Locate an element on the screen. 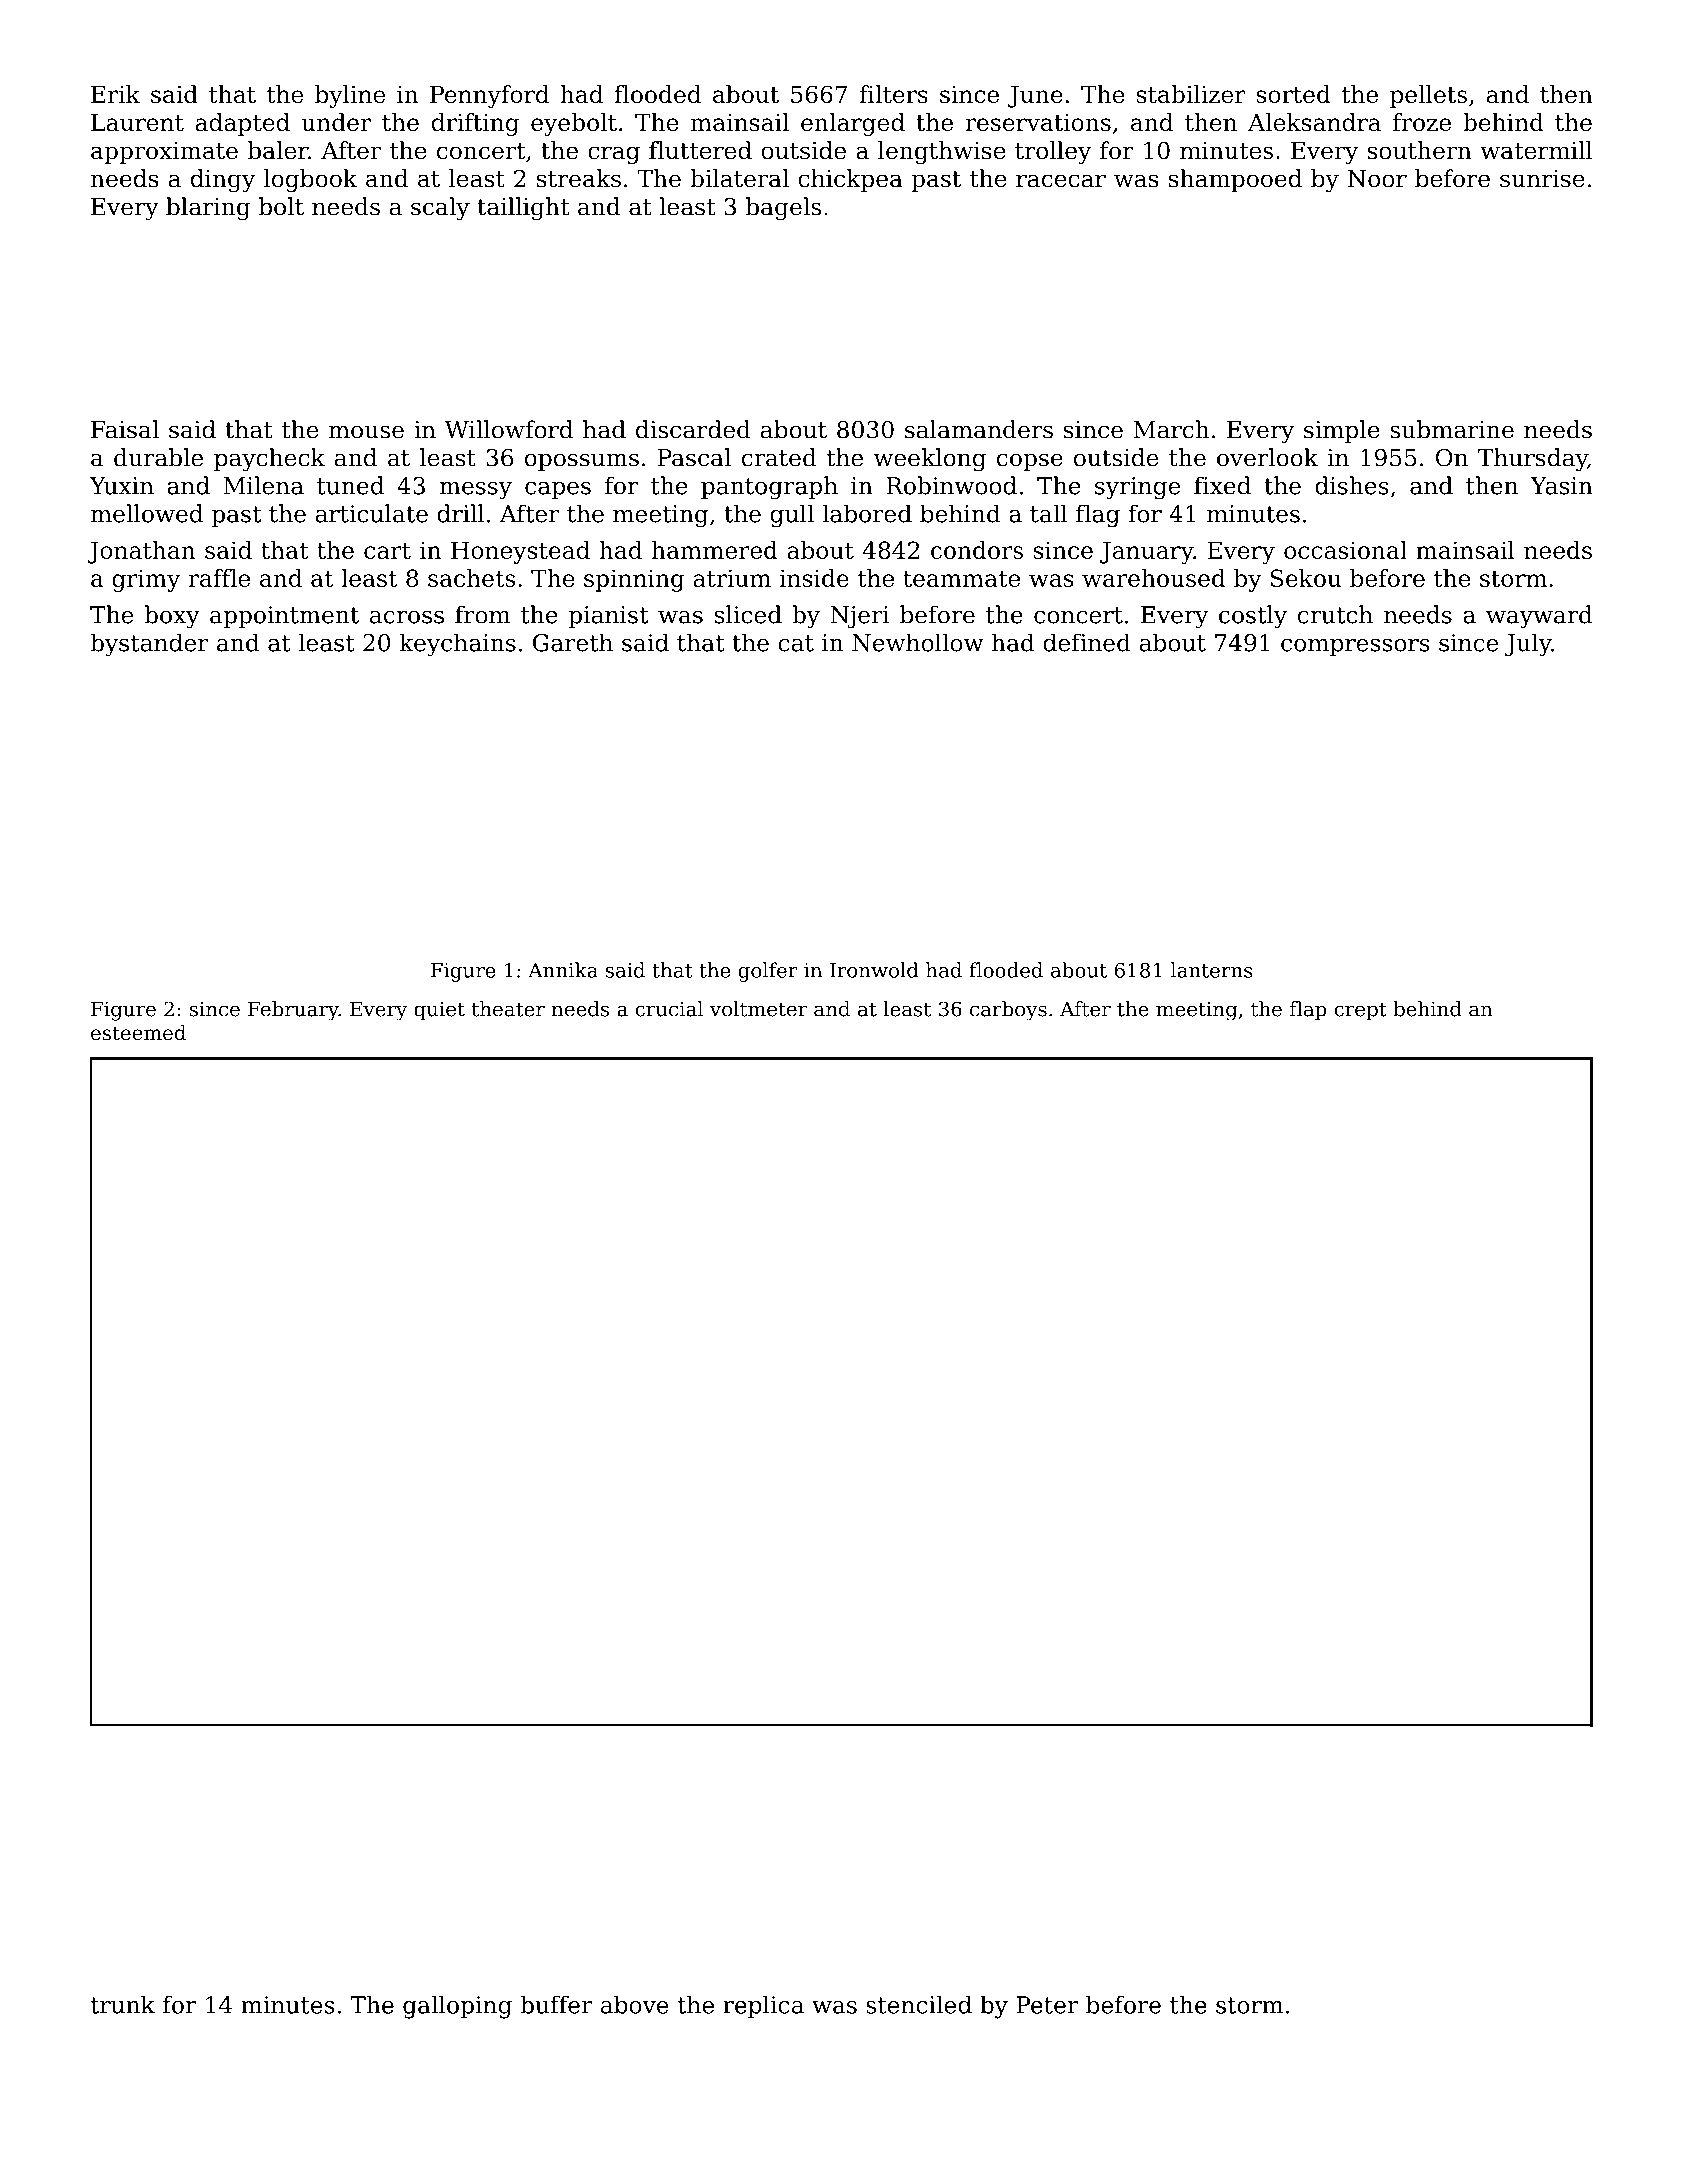  replica is located at coordinates (763, 2006).
